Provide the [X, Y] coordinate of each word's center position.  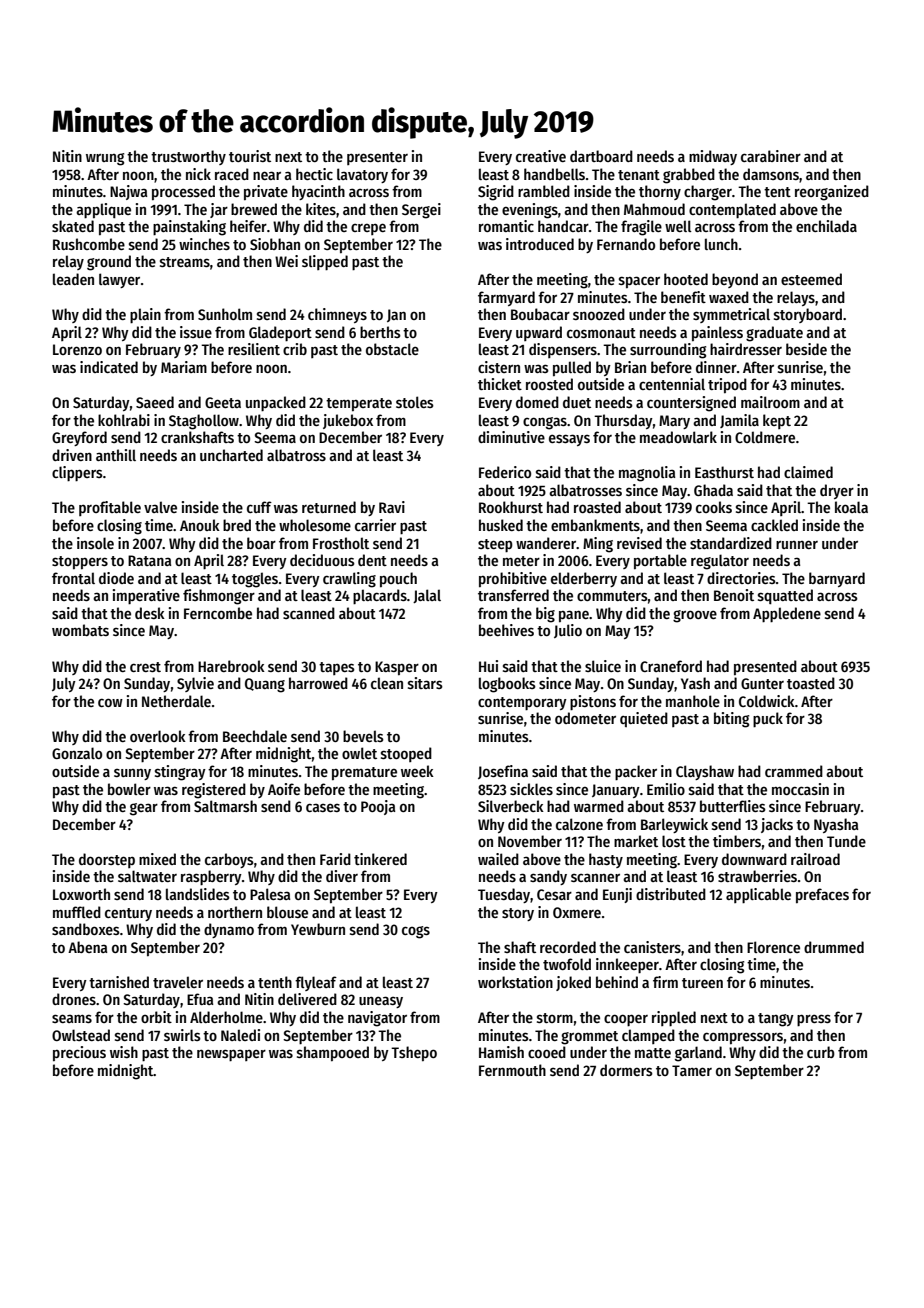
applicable [758, 895]
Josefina [503, 772]
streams [185, 262]
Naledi [240, 1035]
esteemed [811, 279]
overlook [158, 736]
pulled [572, 368]
